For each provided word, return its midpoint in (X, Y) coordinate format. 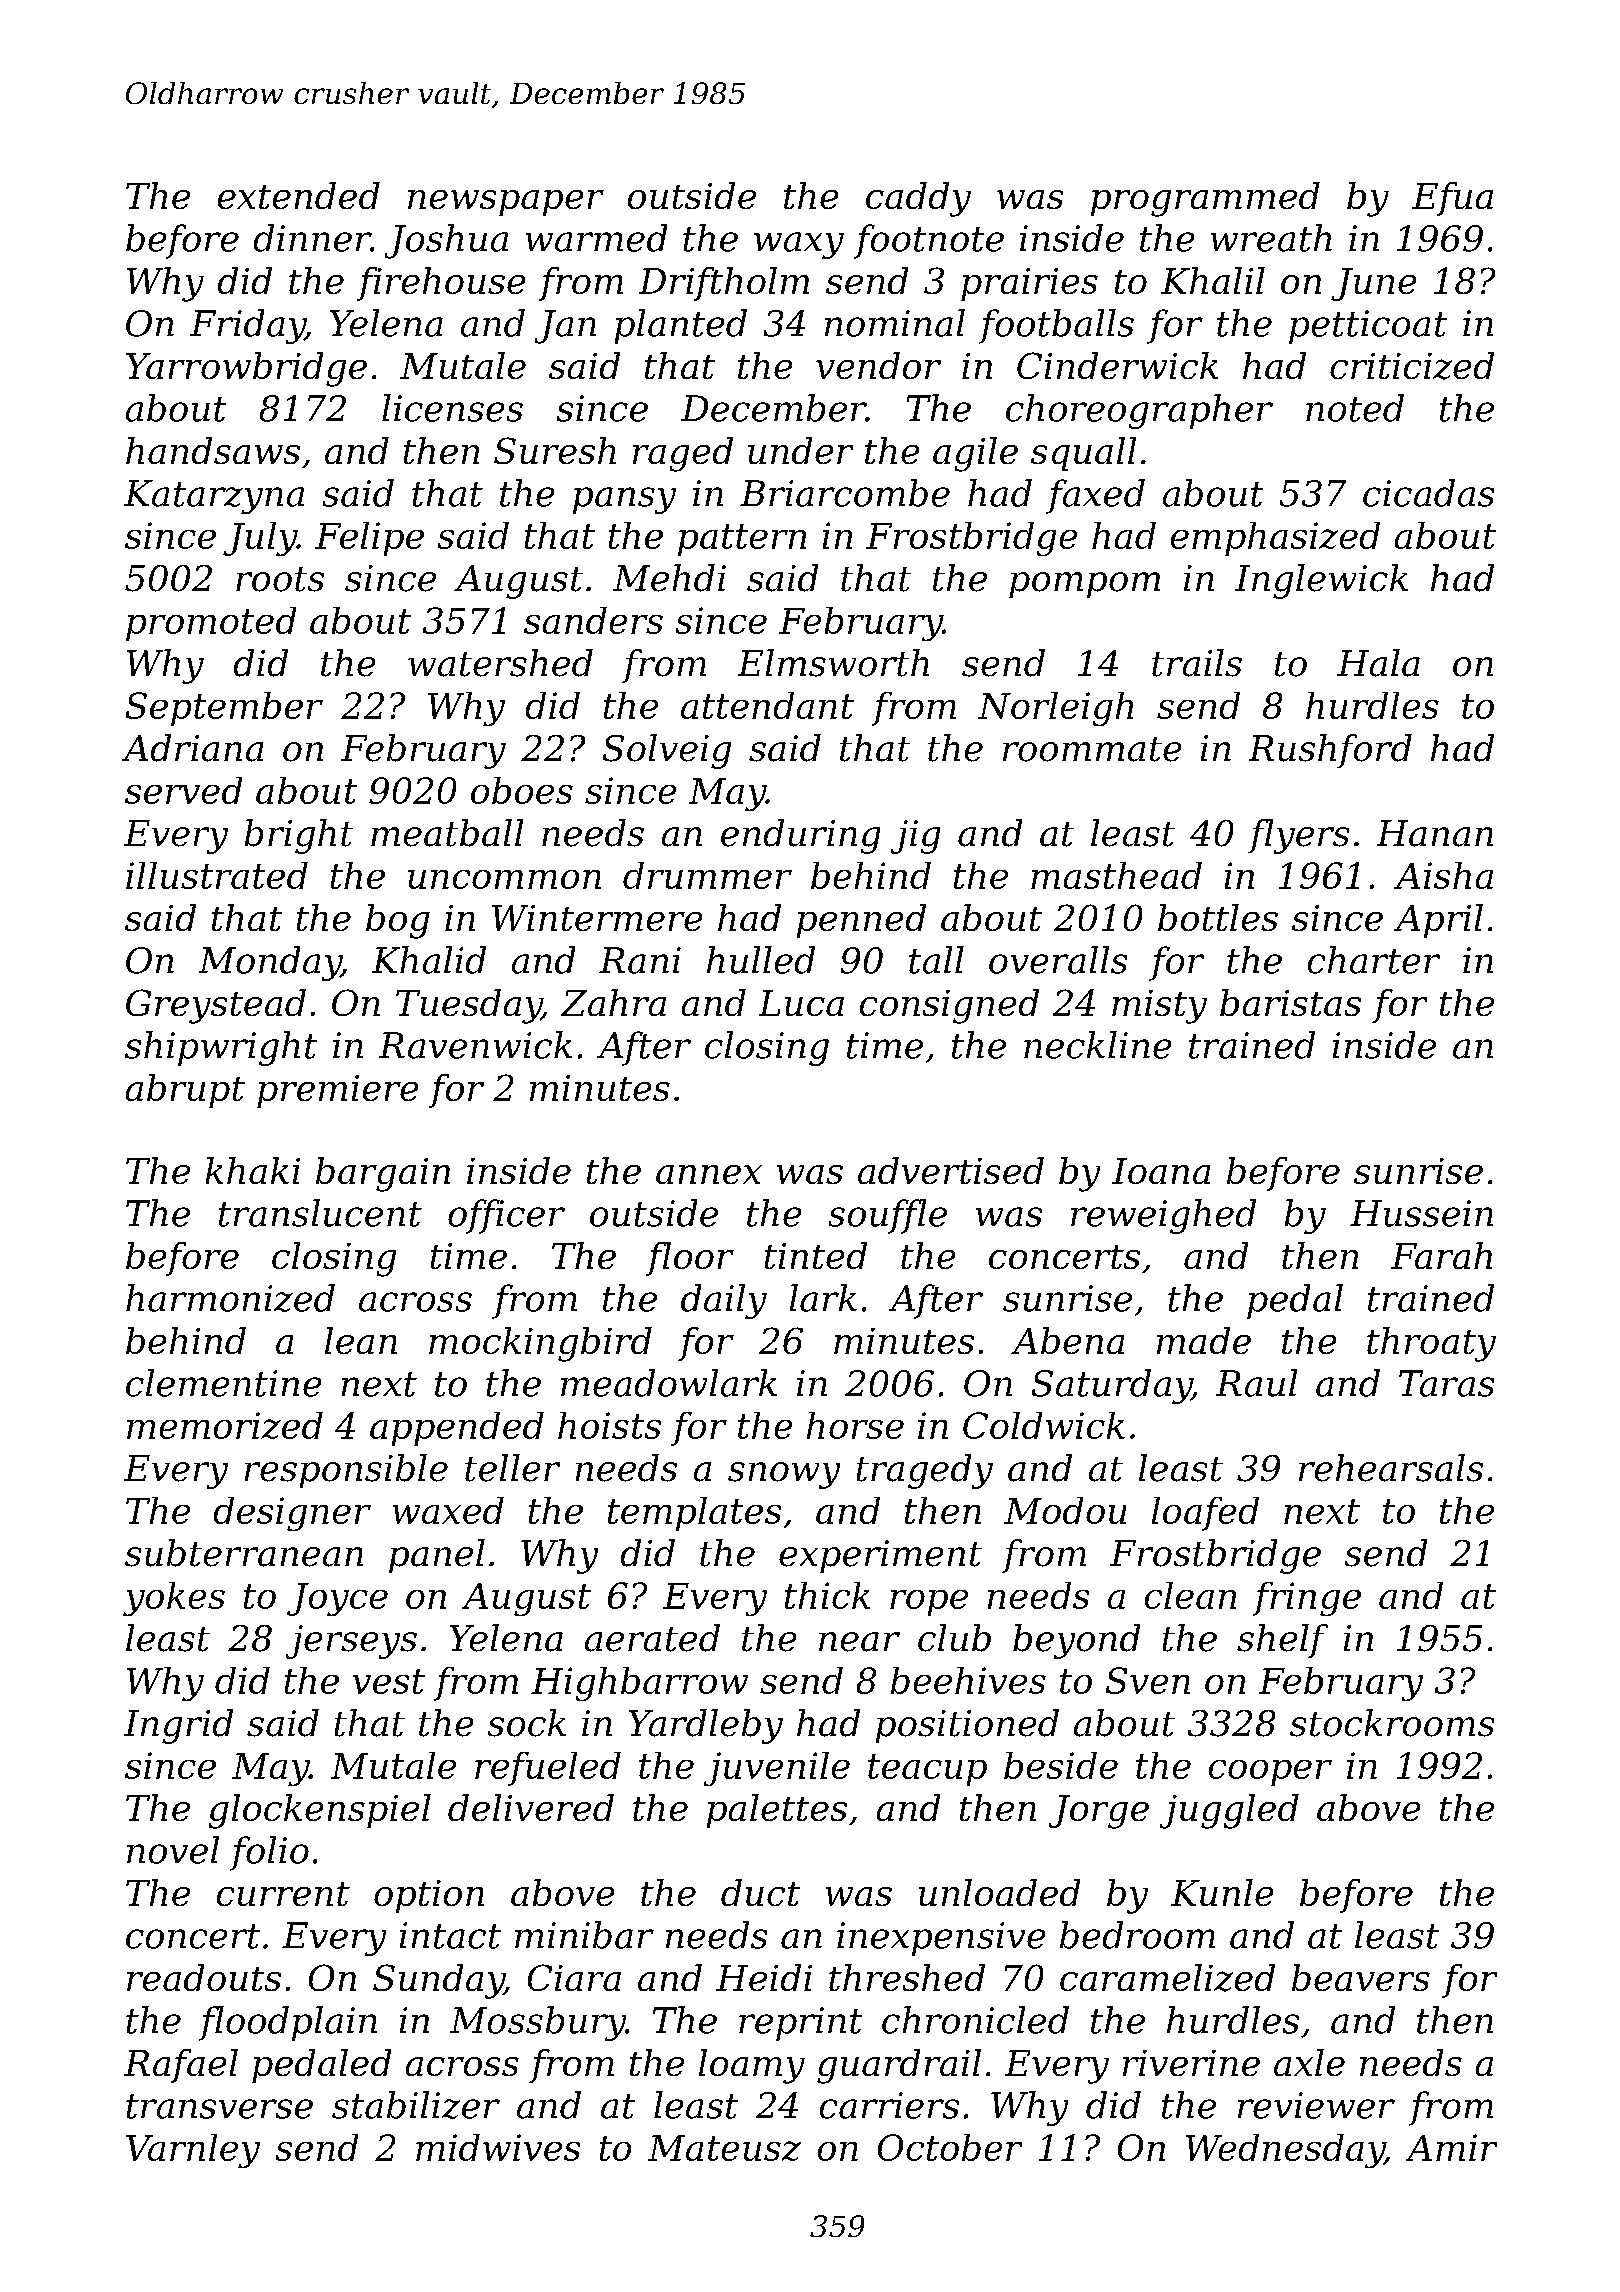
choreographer (1139, 411)
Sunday (438, 1981)
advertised (951, 1170)
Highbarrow (639, 1684)
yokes (174, 1599)
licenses (452, 408)
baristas (1290, 1002)
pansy (624, 500)
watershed (500, 663)
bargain (383, 1174)
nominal (895, 323)
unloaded (999, 1892)
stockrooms (1392, 1723)
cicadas (1428, 493)
